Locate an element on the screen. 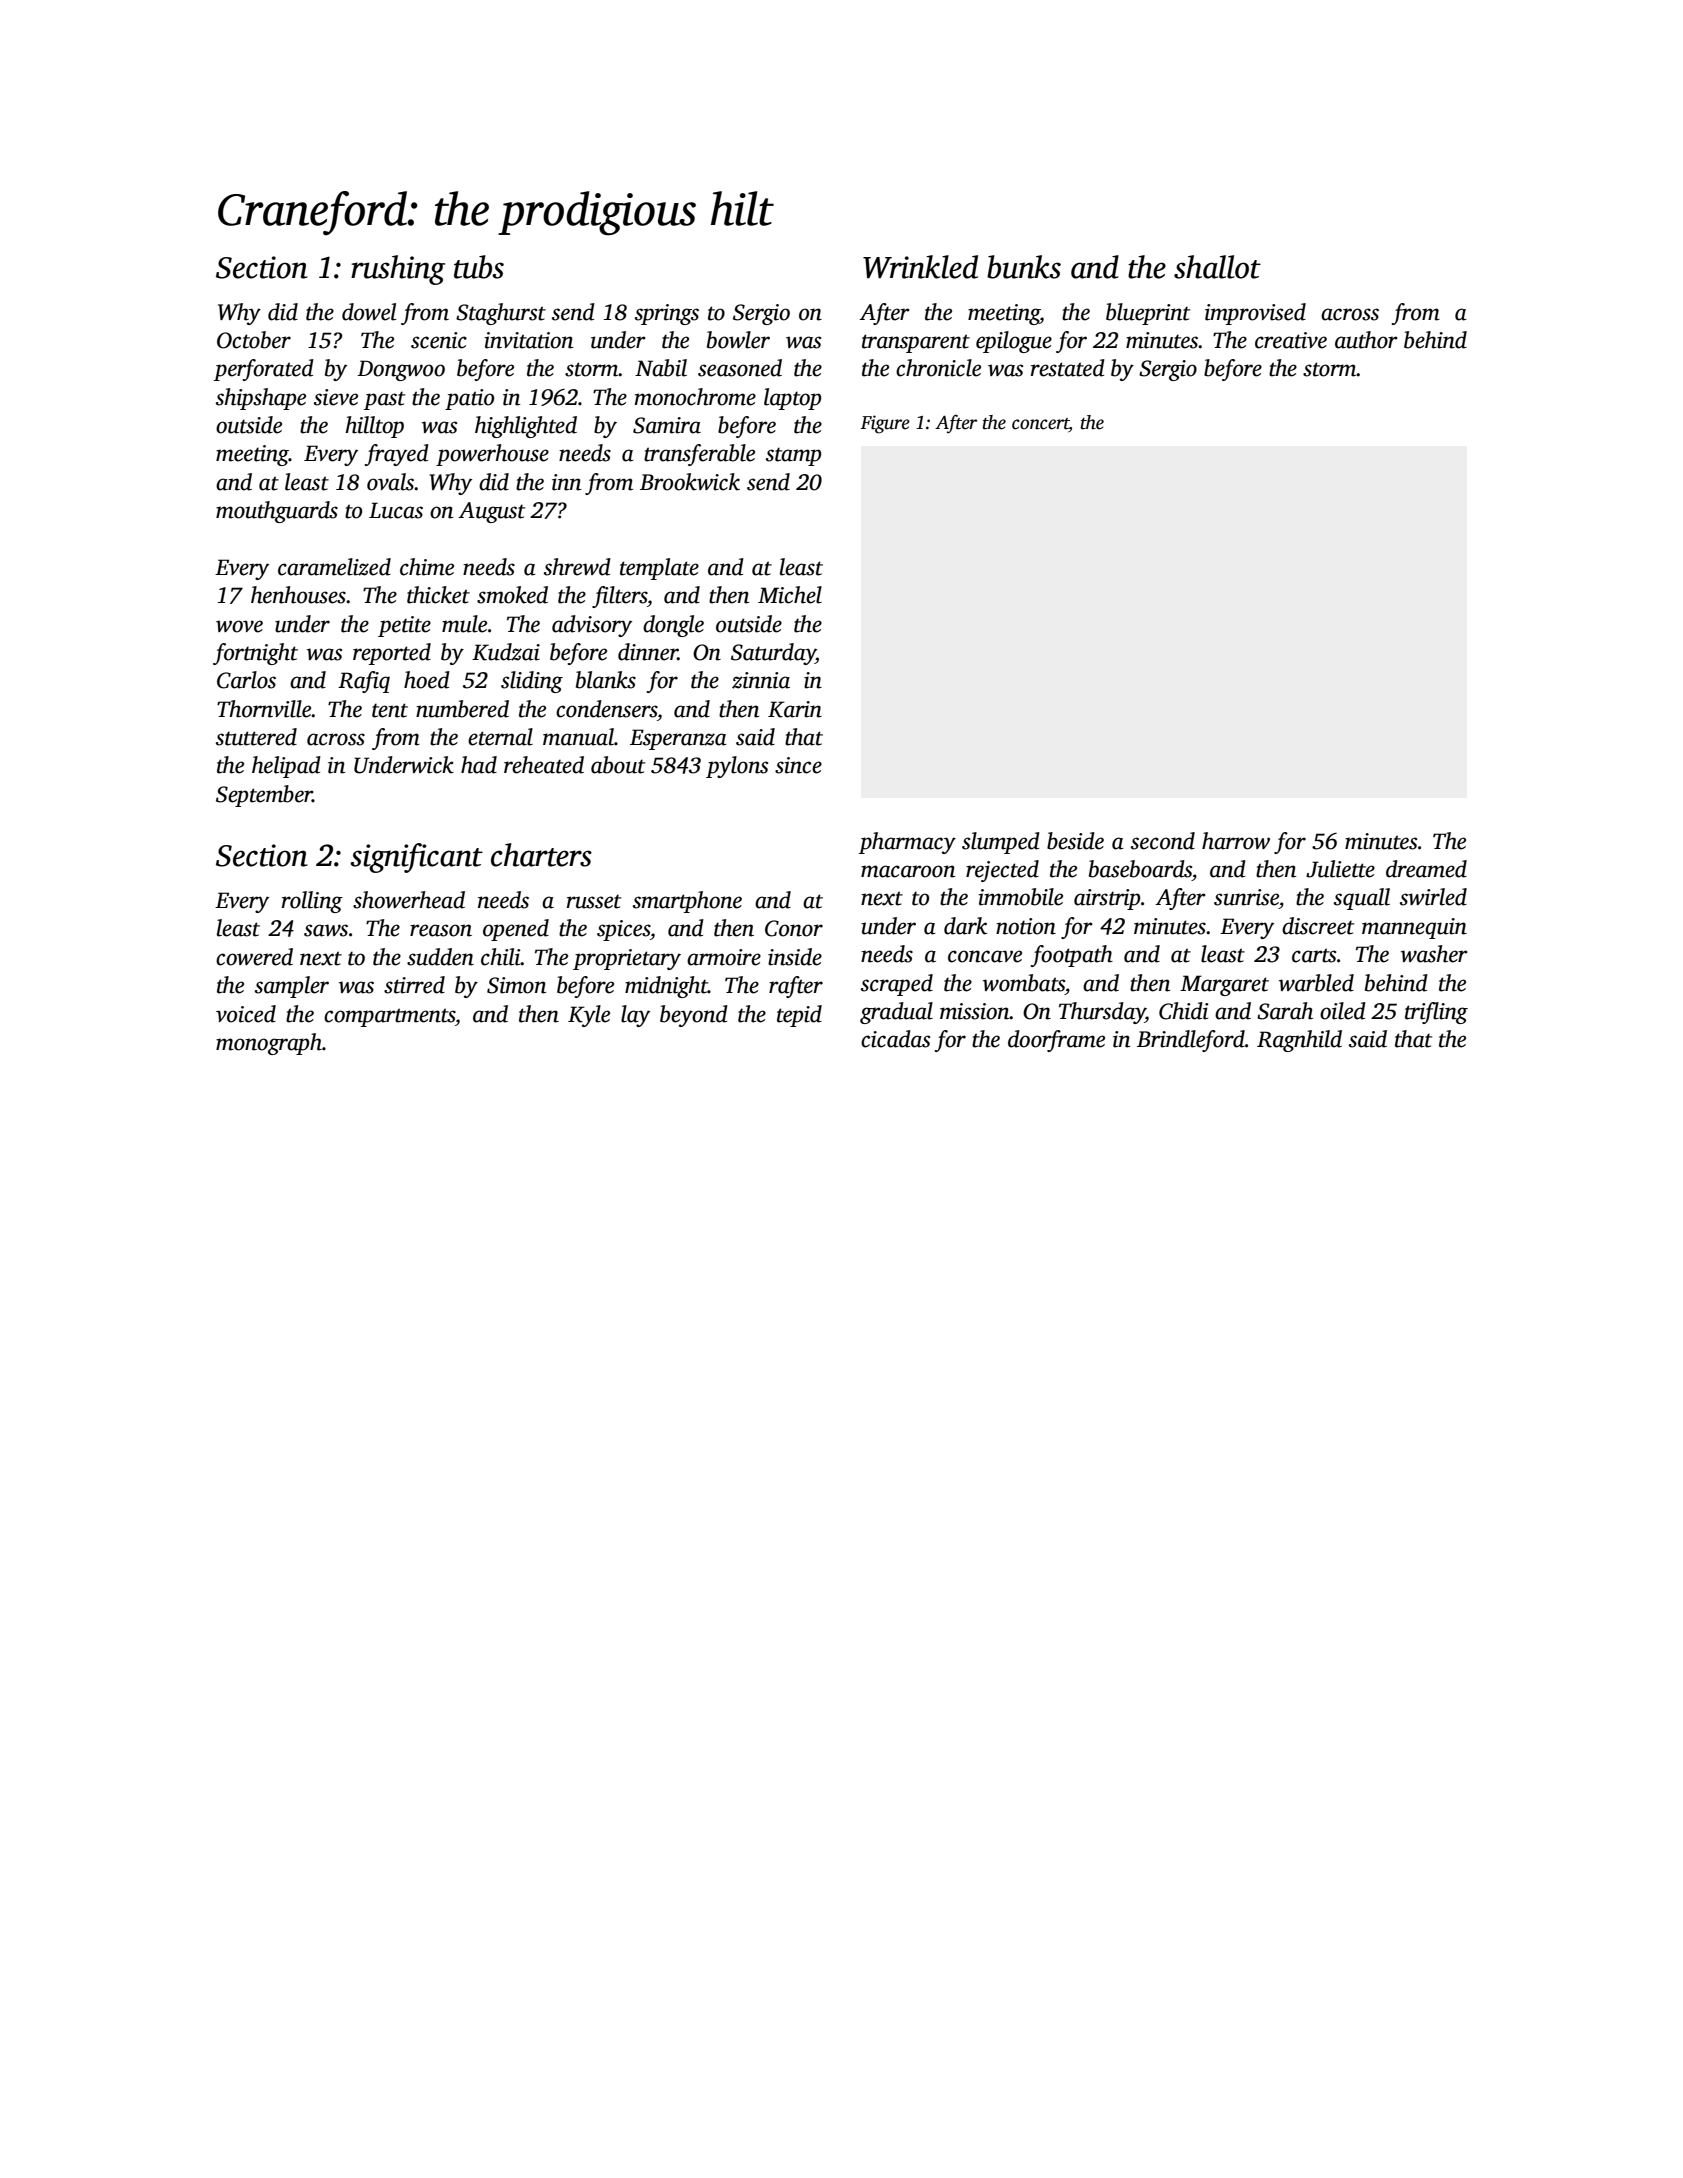 The height and width of the screenshot is (2178, 1683). Dongwoo is located at coordinates (401, 370).
